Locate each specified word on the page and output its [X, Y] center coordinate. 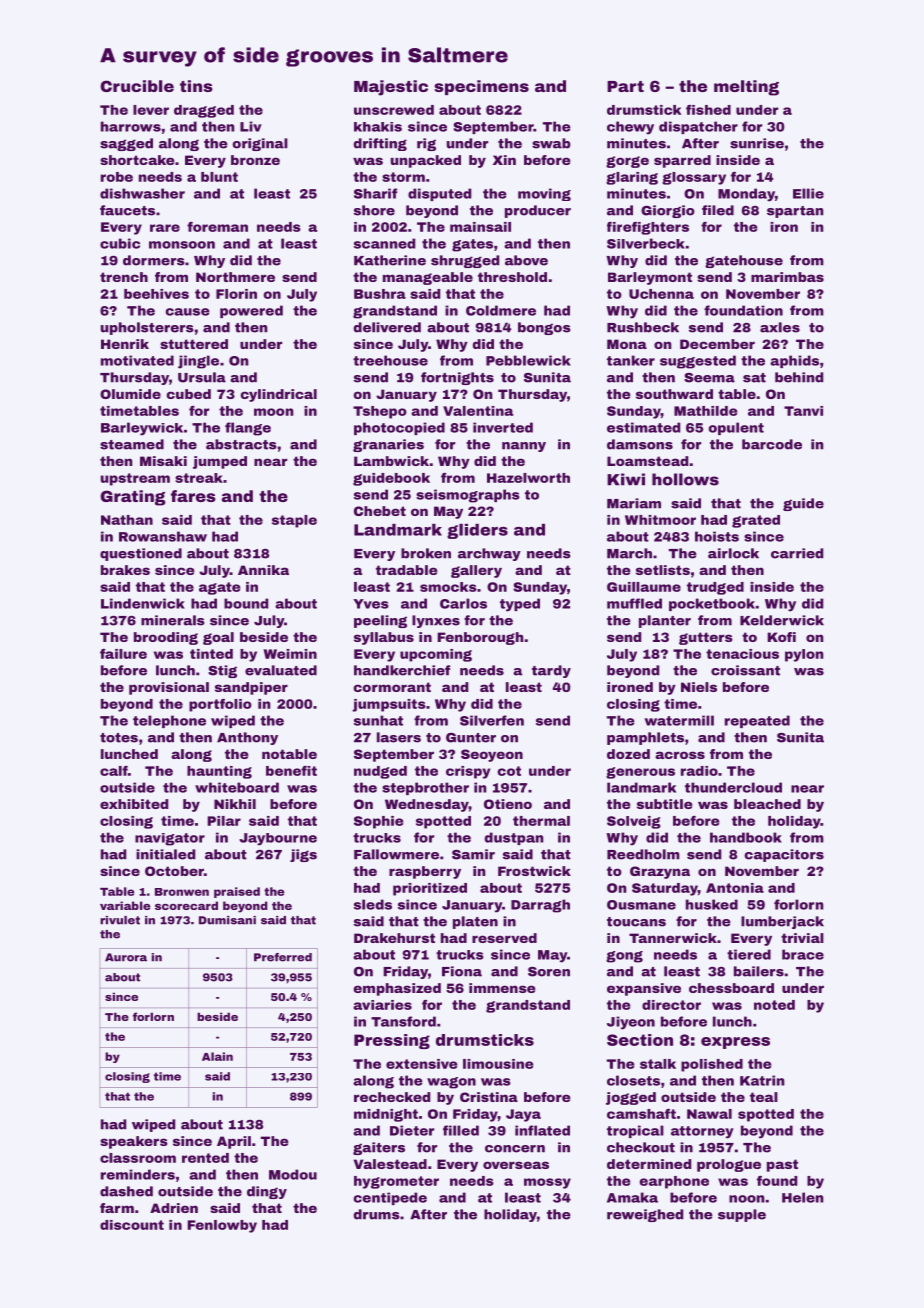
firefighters [648, 228]
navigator [170, 839]
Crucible [137, 86]
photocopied [399, 428]
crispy [468, 772]
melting [746, 88]
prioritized [430, 889]
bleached [767, 804]
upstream [135, 479]
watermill [679, 720]
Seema [709, 378]
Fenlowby [222, 1226]
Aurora [126, 957]
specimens [481, 87]
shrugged [465, 261]
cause [188, 312]
